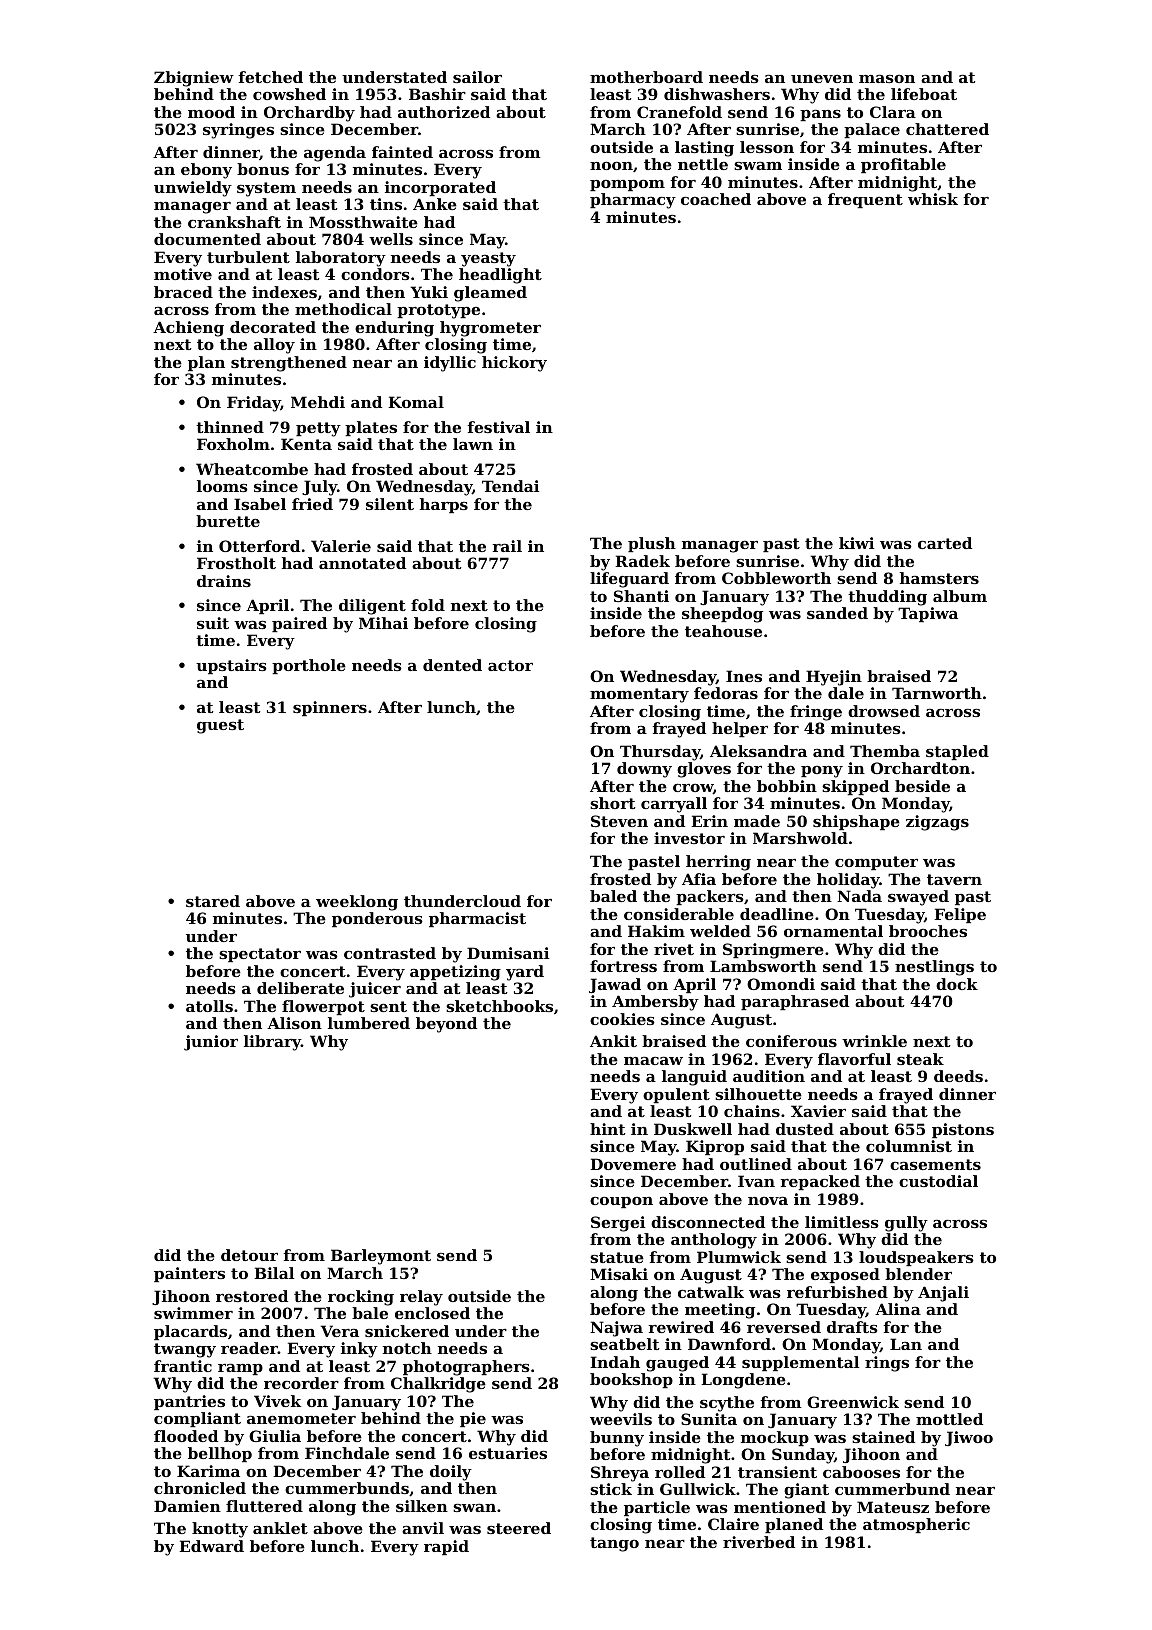  Describe the element at coordinates (519, 1528) in the screenshot. I see `steered` at that location.
